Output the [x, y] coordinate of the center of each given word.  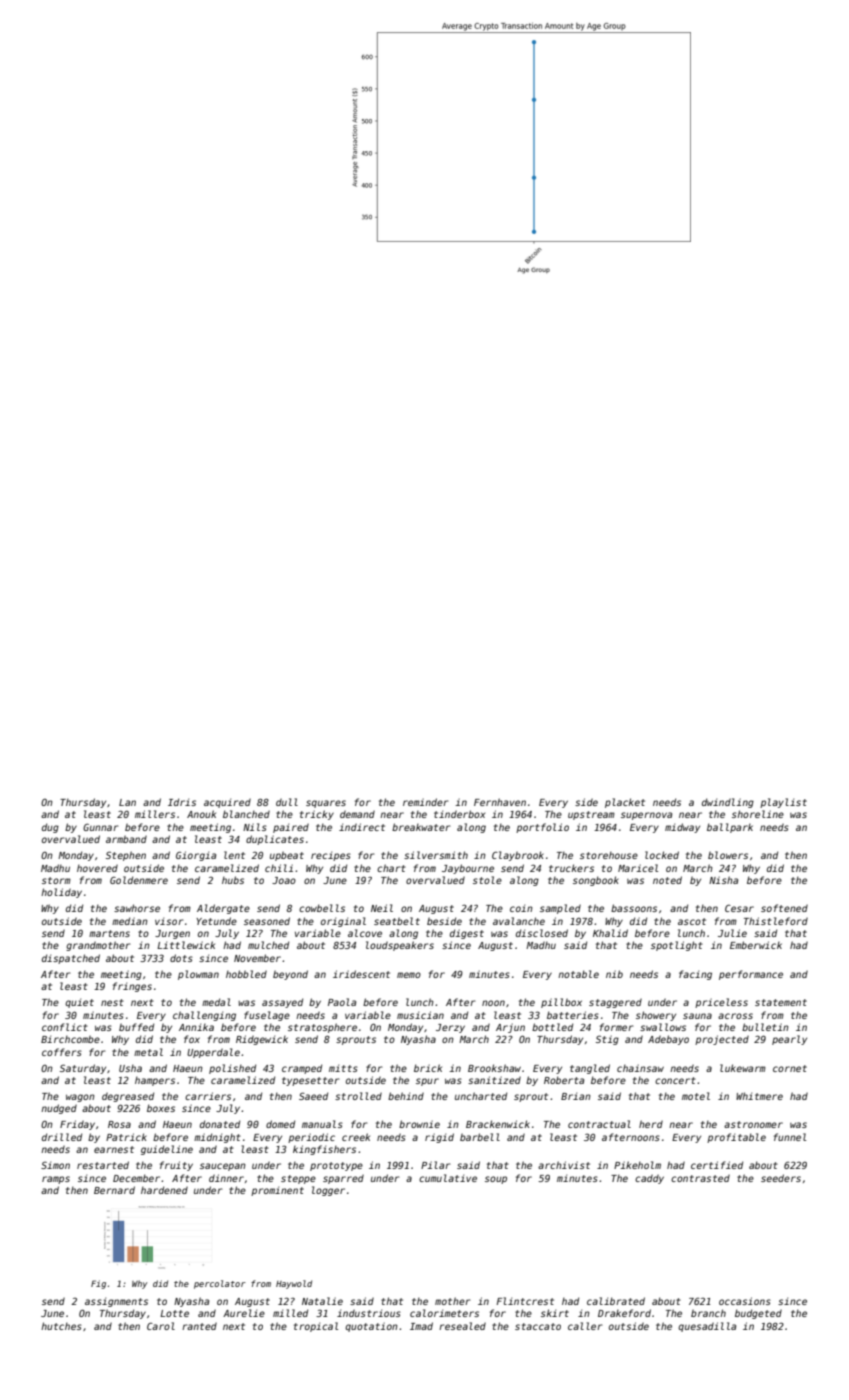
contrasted [700, 1178]
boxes [161, 1108]
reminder [425, 802]
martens [109, 933]
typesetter [310, 1081]
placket [625, 803]
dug [50, 828]
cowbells [322, 908]
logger [328, 1191]
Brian [575, 1096]
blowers [728, 855]
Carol [161, 1326]
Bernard [114, 1190]
